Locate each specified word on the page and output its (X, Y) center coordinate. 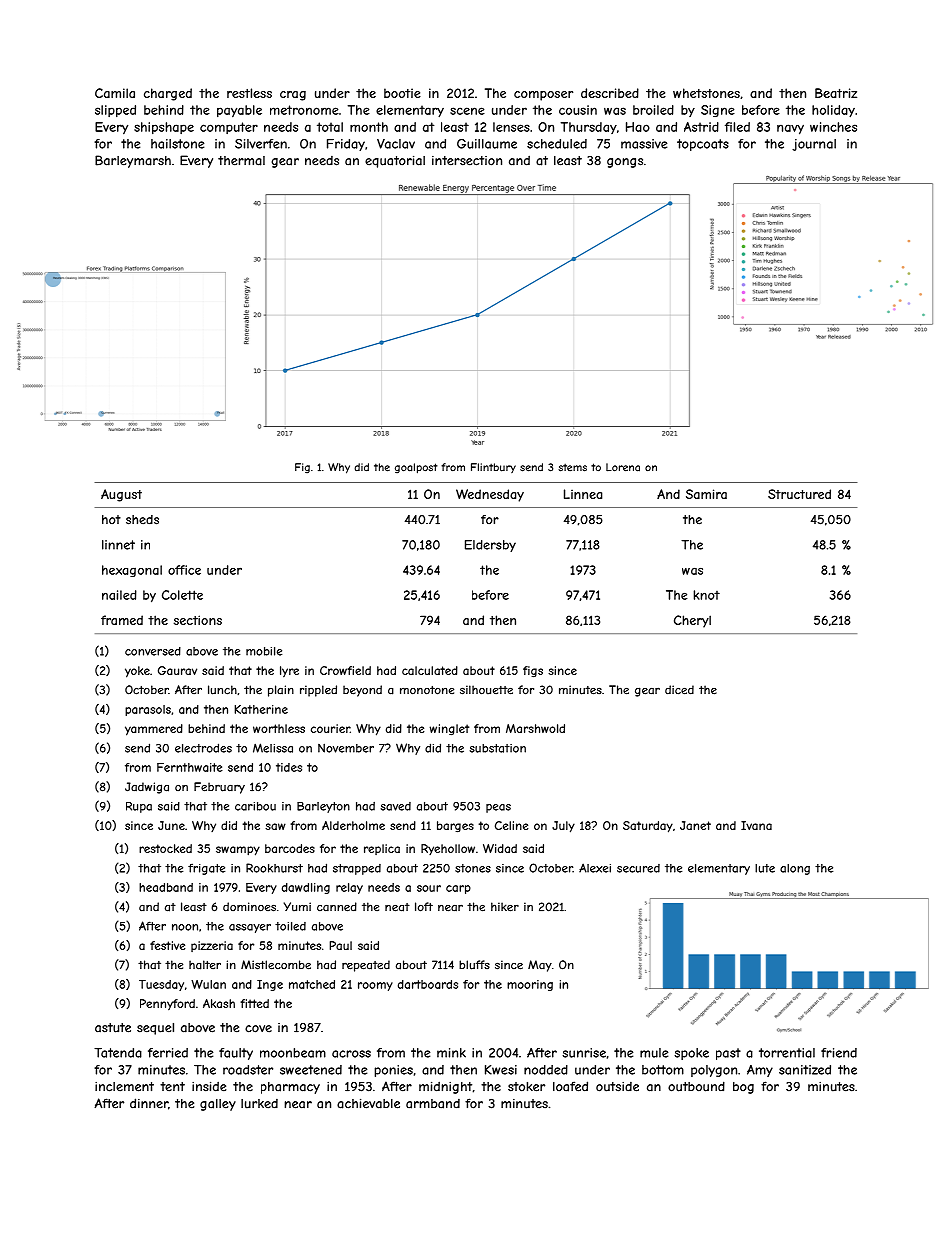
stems (572, 467)
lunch (222, 690)
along (795, 869)
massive (644, 144)
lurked (259, 1104)
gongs (625, 163)
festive (167, 945)
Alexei (595, 868)
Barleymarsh (133, 161)
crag (293, 96)
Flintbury (493, 468)
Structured (799, 494)
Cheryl (692, 621)
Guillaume (487, 144)
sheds (142, 520)
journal (814, 145)
